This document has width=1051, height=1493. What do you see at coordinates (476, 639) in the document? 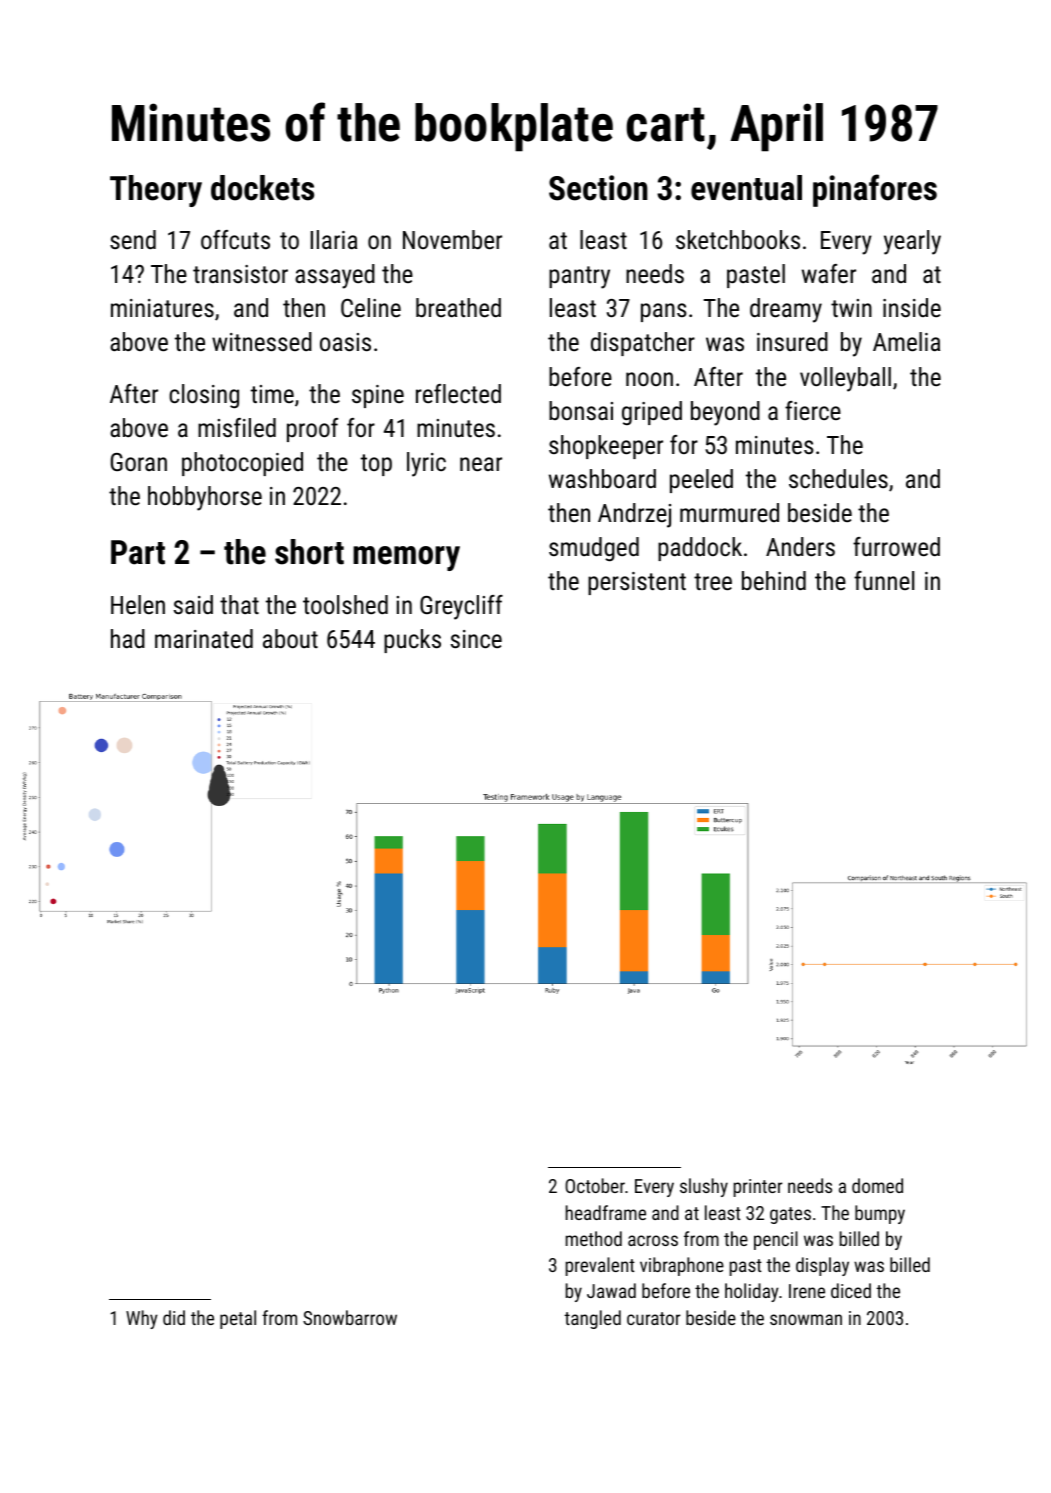
I see `since` at bounding box center [476, 639].
